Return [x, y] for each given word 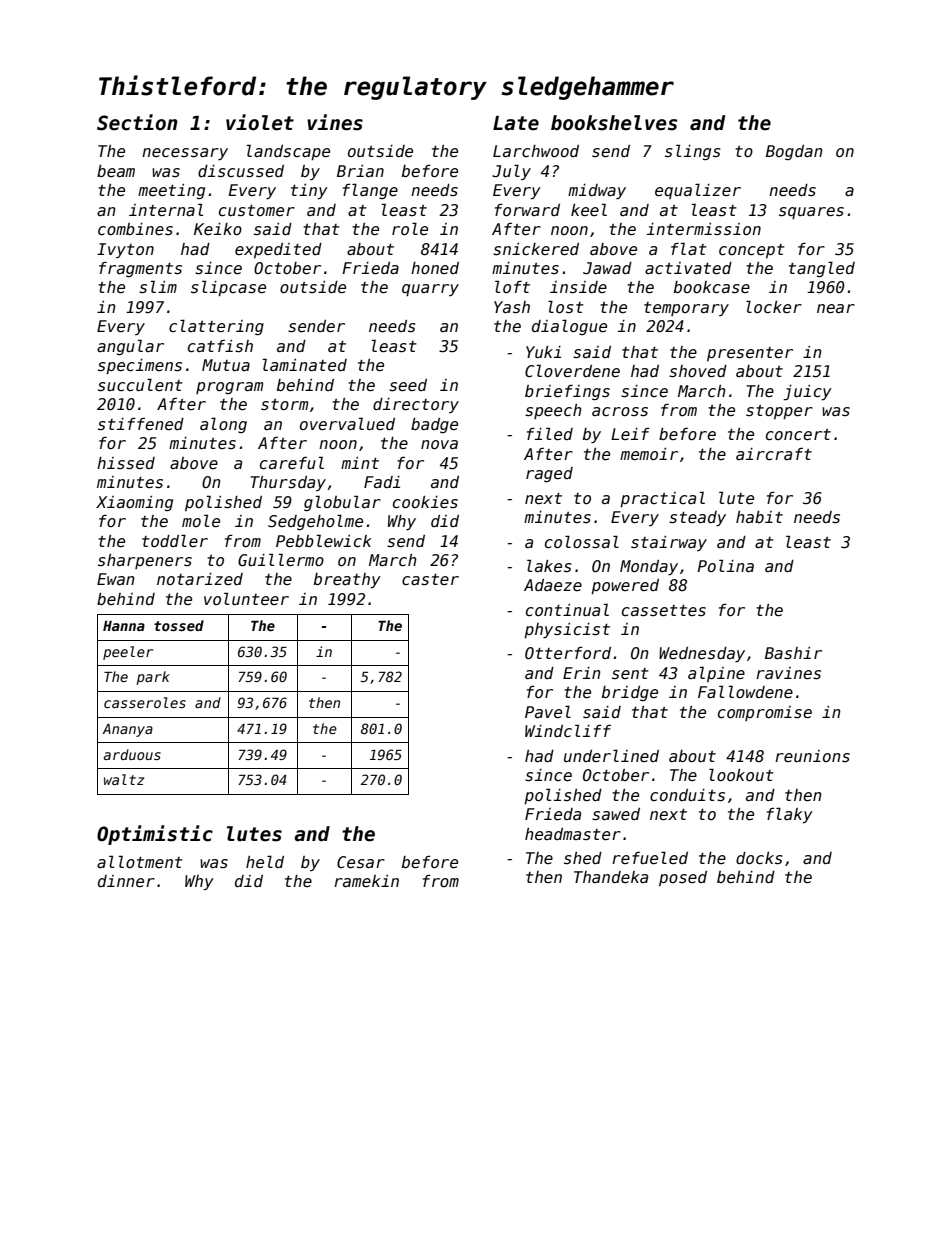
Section [137, 122]
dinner [126, 881]
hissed [126, 463]
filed [550, 433]
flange [370, 191]
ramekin [366, 881]
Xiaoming [134, 503]
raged [549, 474]
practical [662, 499]
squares [811, 213]
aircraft [774, 454]
